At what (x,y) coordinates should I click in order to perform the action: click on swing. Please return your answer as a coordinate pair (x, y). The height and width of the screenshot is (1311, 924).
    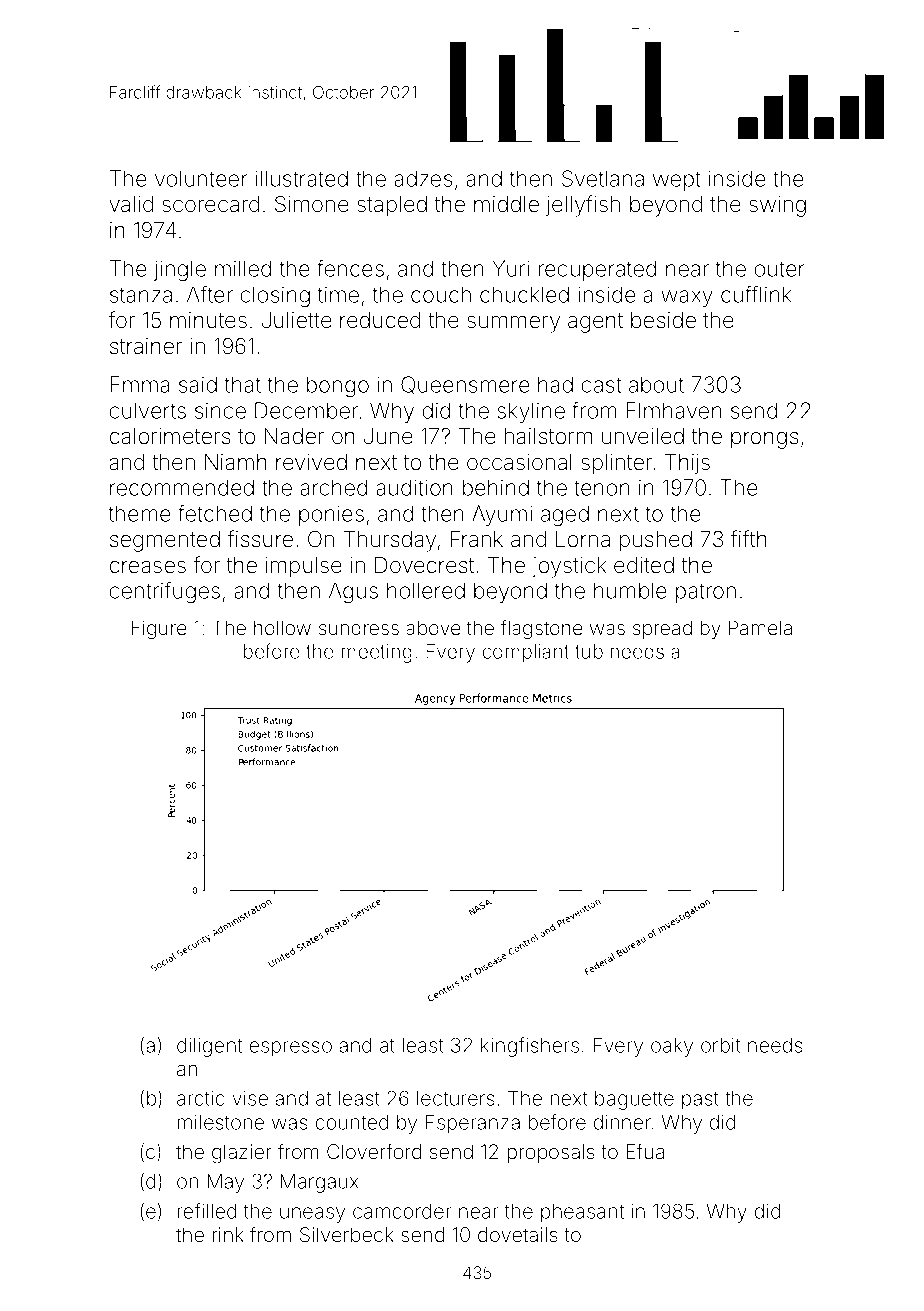
    Looking at the image, I should click on (777, 206).
